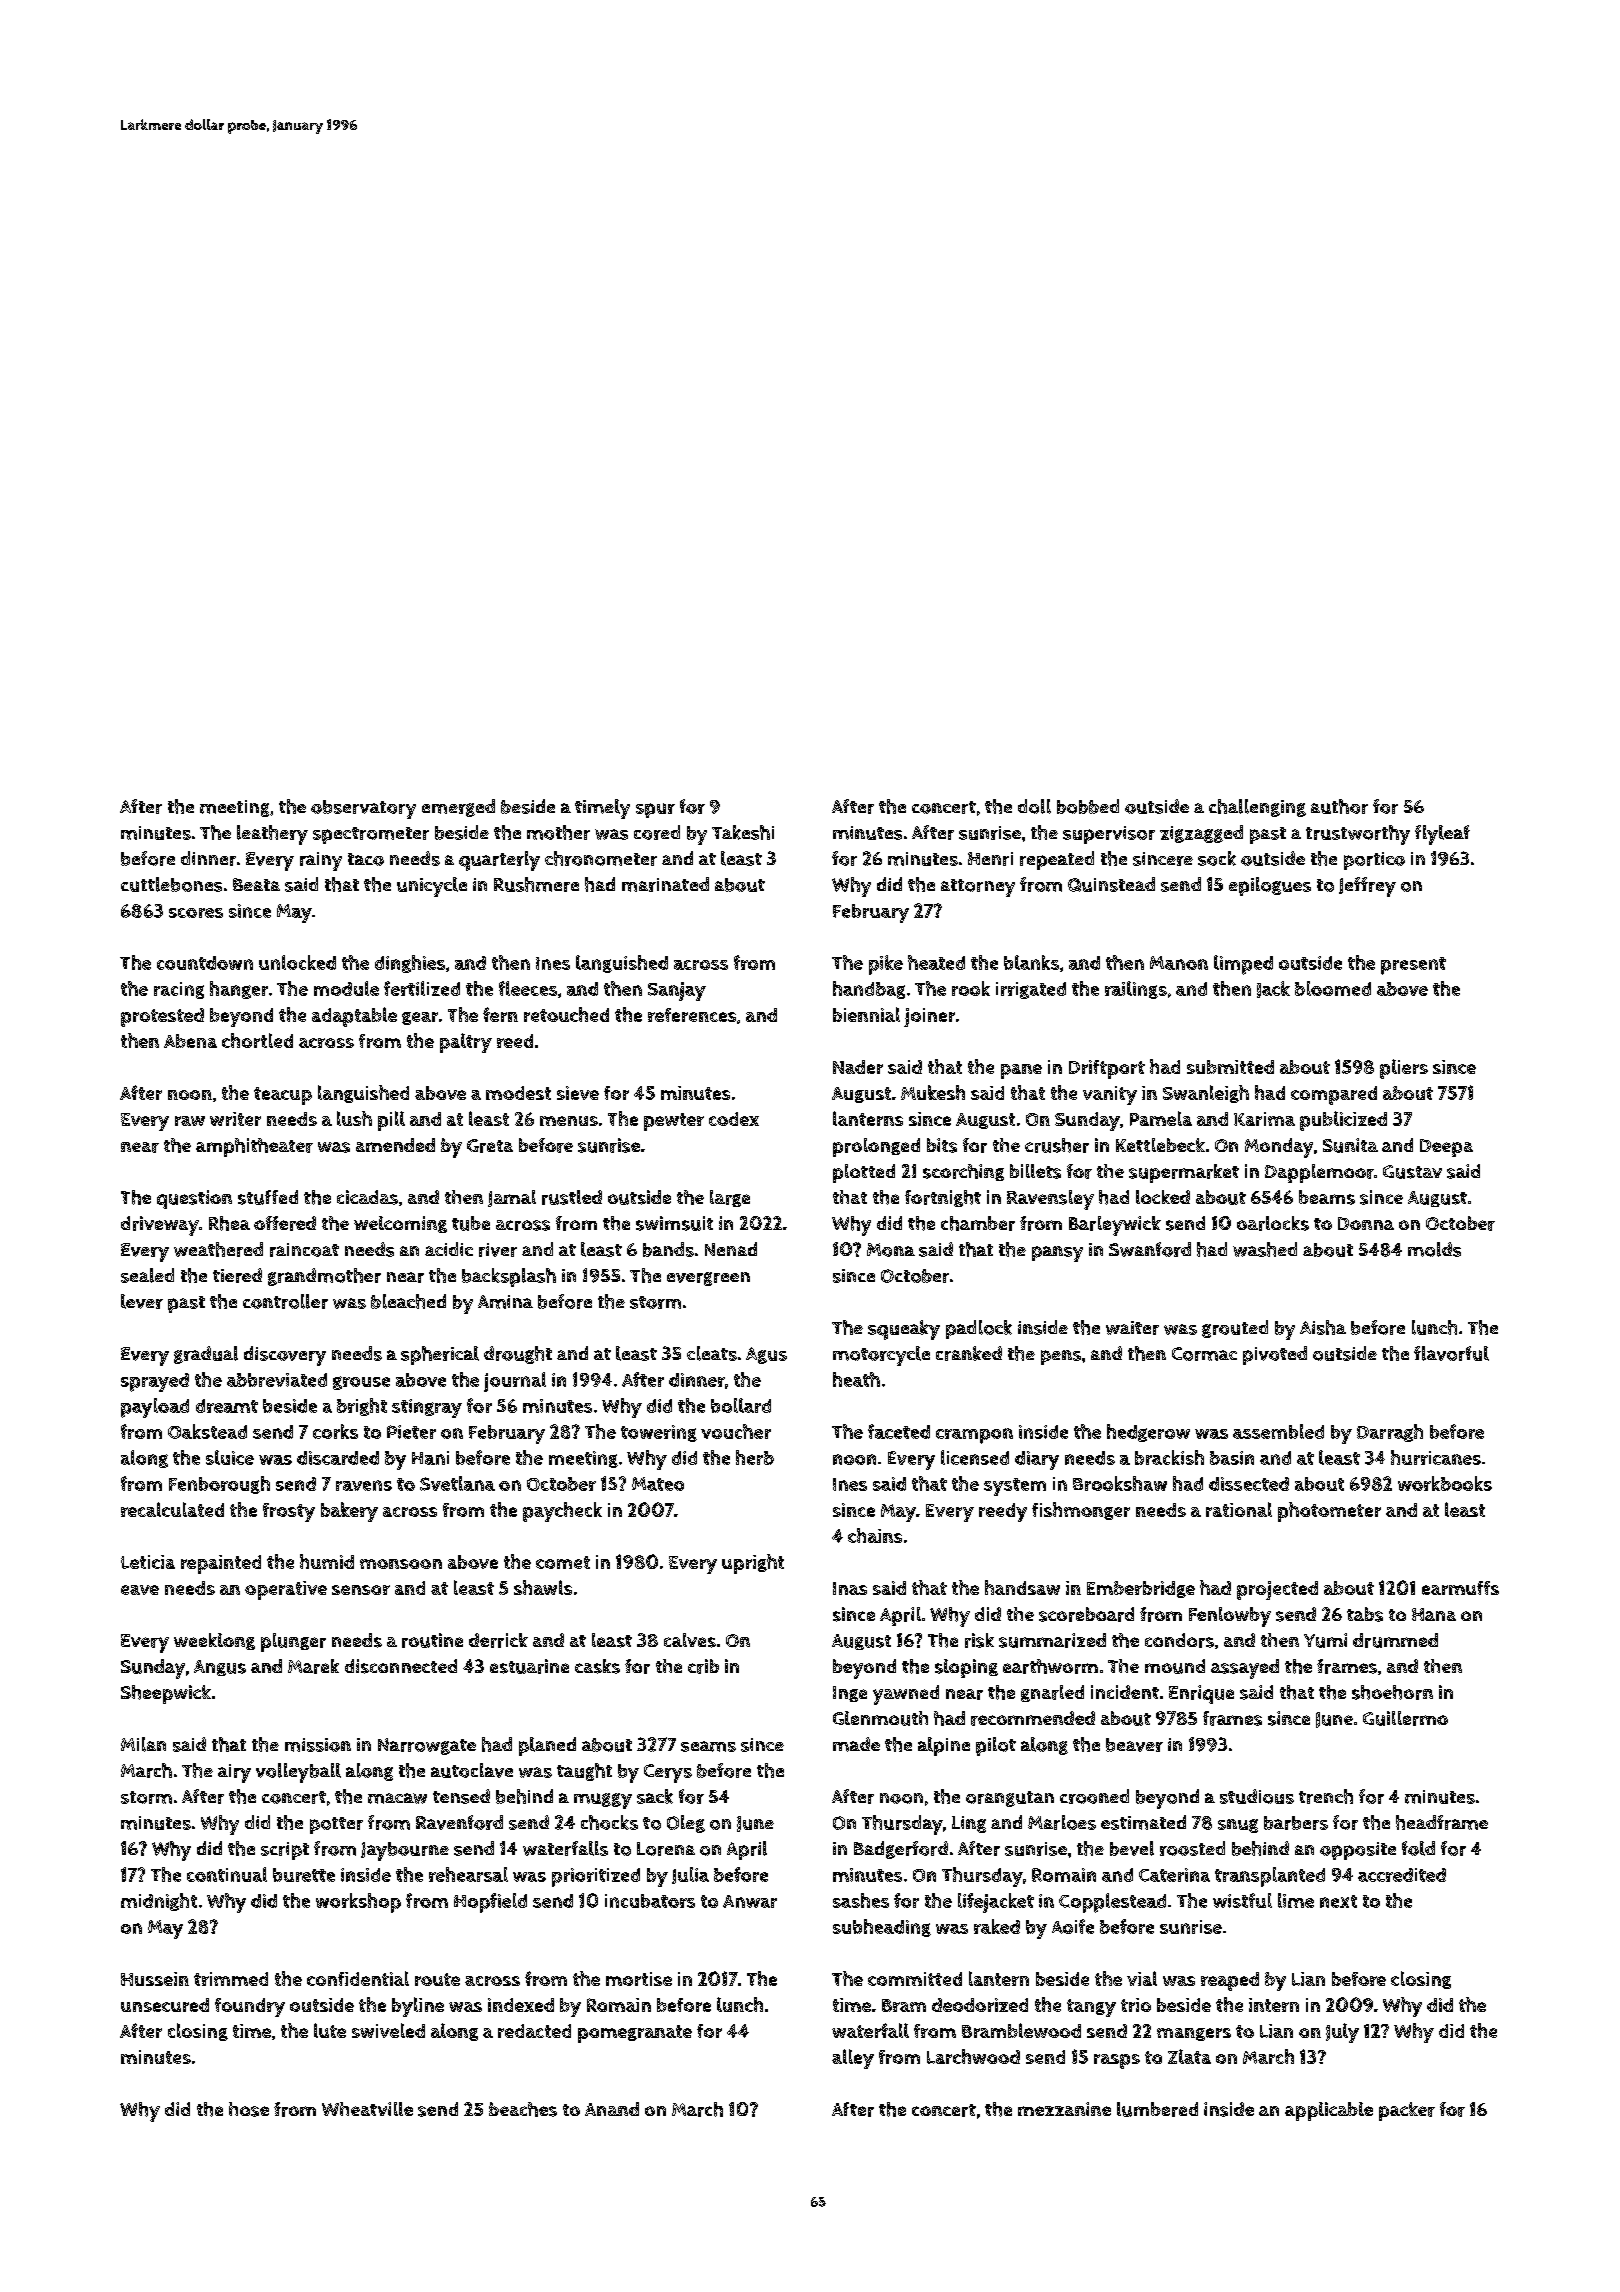 This image has height=2292, width=1620. What do you see at coordinates (1031, 990) in the image?
I see `irrigated` at bounding box center [1031, 990].
